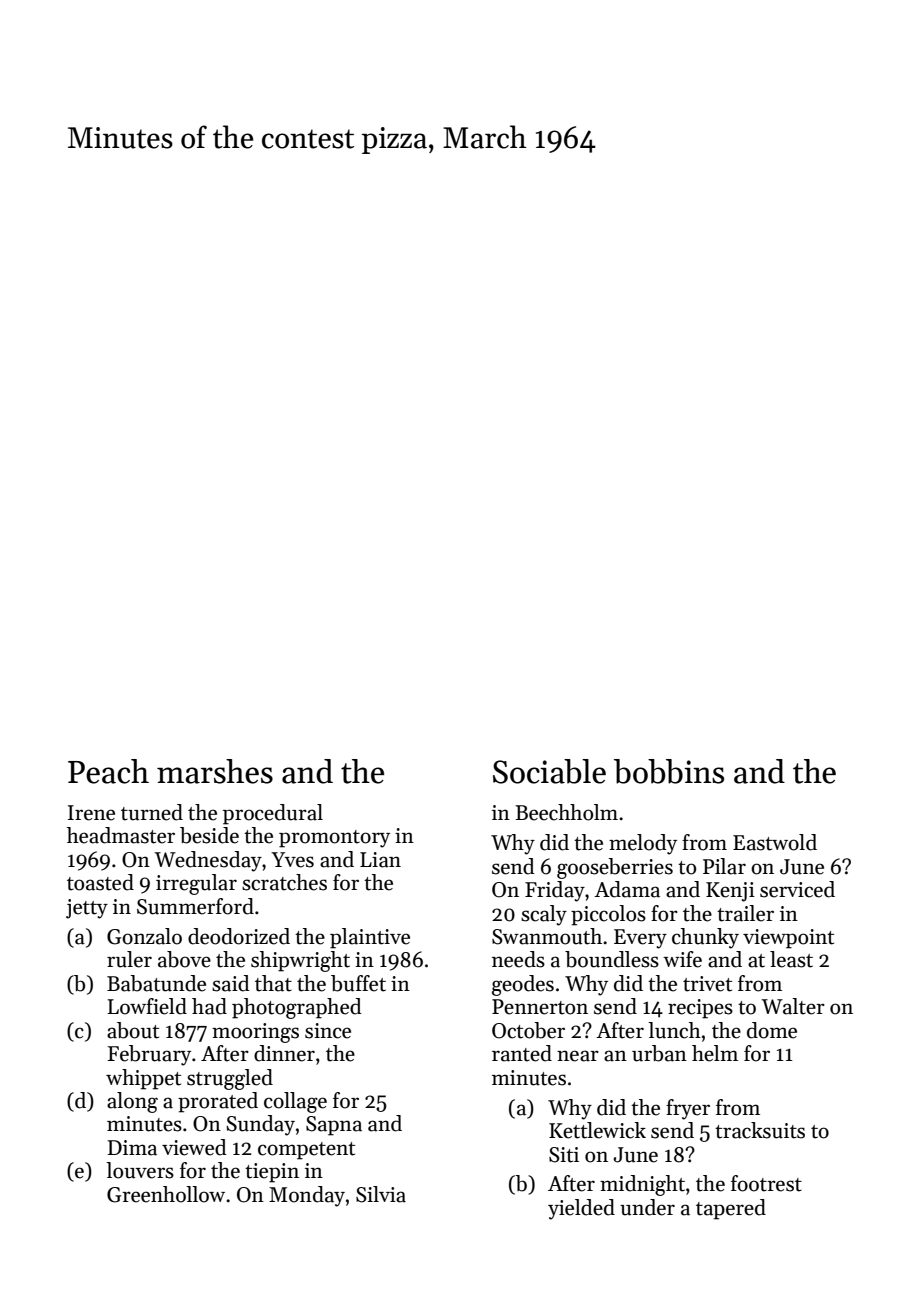 This document has height=1311, width=924. What do you see at coordinates (707, 984) in the document?
I see `trivet` at bounding box center [707, 984].
